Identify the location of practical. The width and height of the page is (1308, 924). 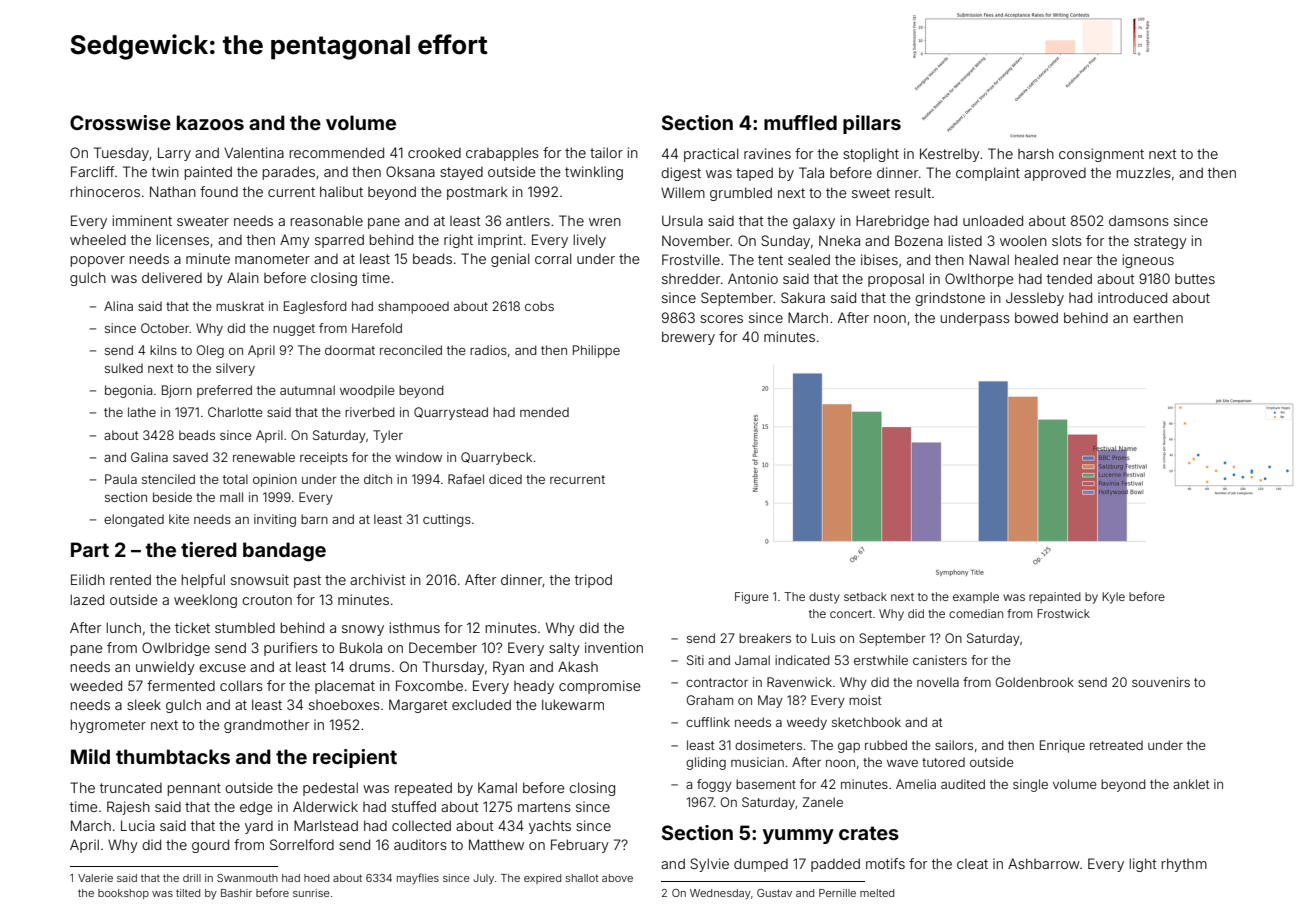
(711, 155).
